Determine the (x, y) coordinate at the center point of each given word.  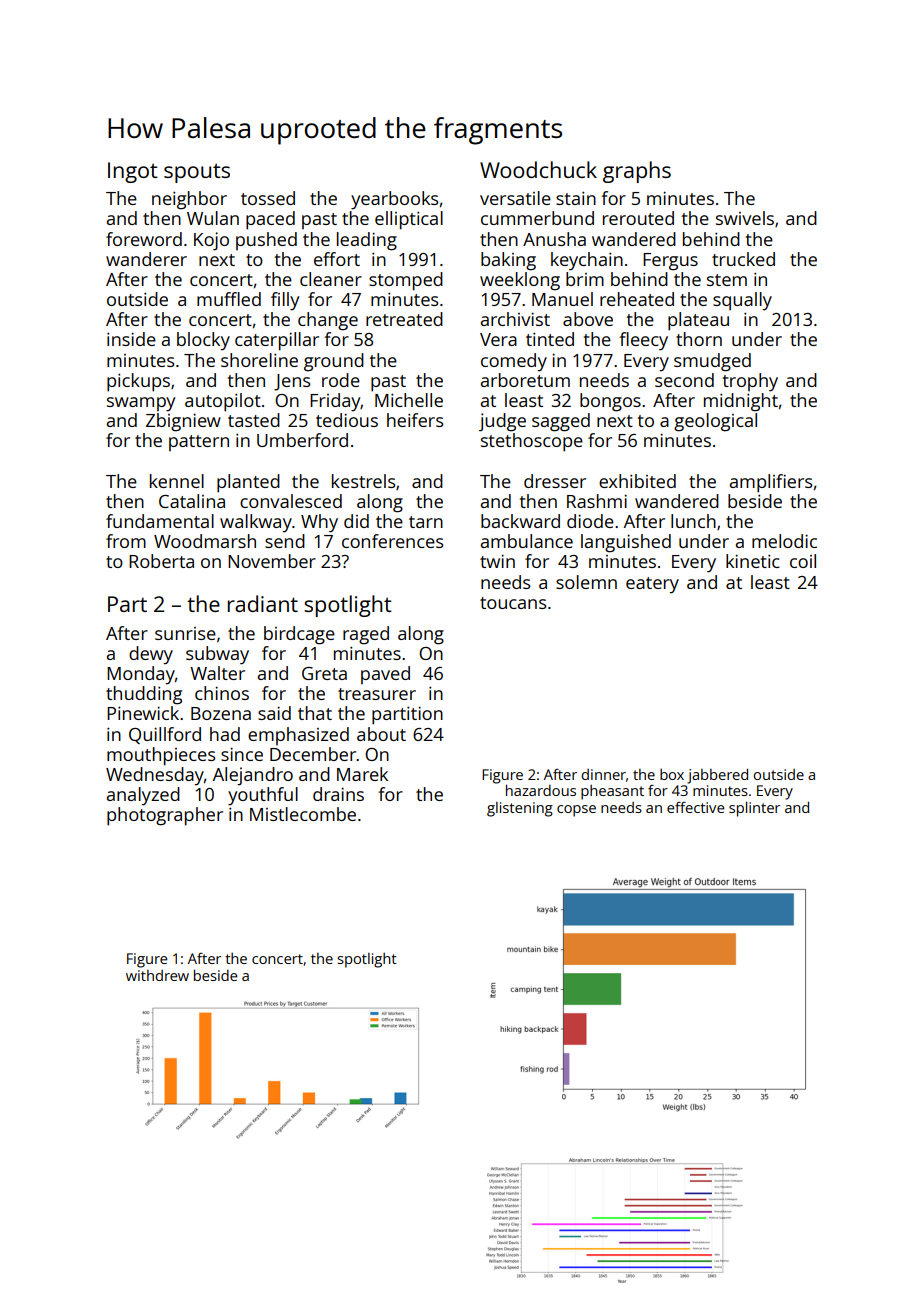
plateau (698, 321)
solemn (586, 582)
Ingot (133, 172)
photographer (165, 816)
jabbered (717, 776)
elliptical (409, 220)
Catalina (192, 501)
